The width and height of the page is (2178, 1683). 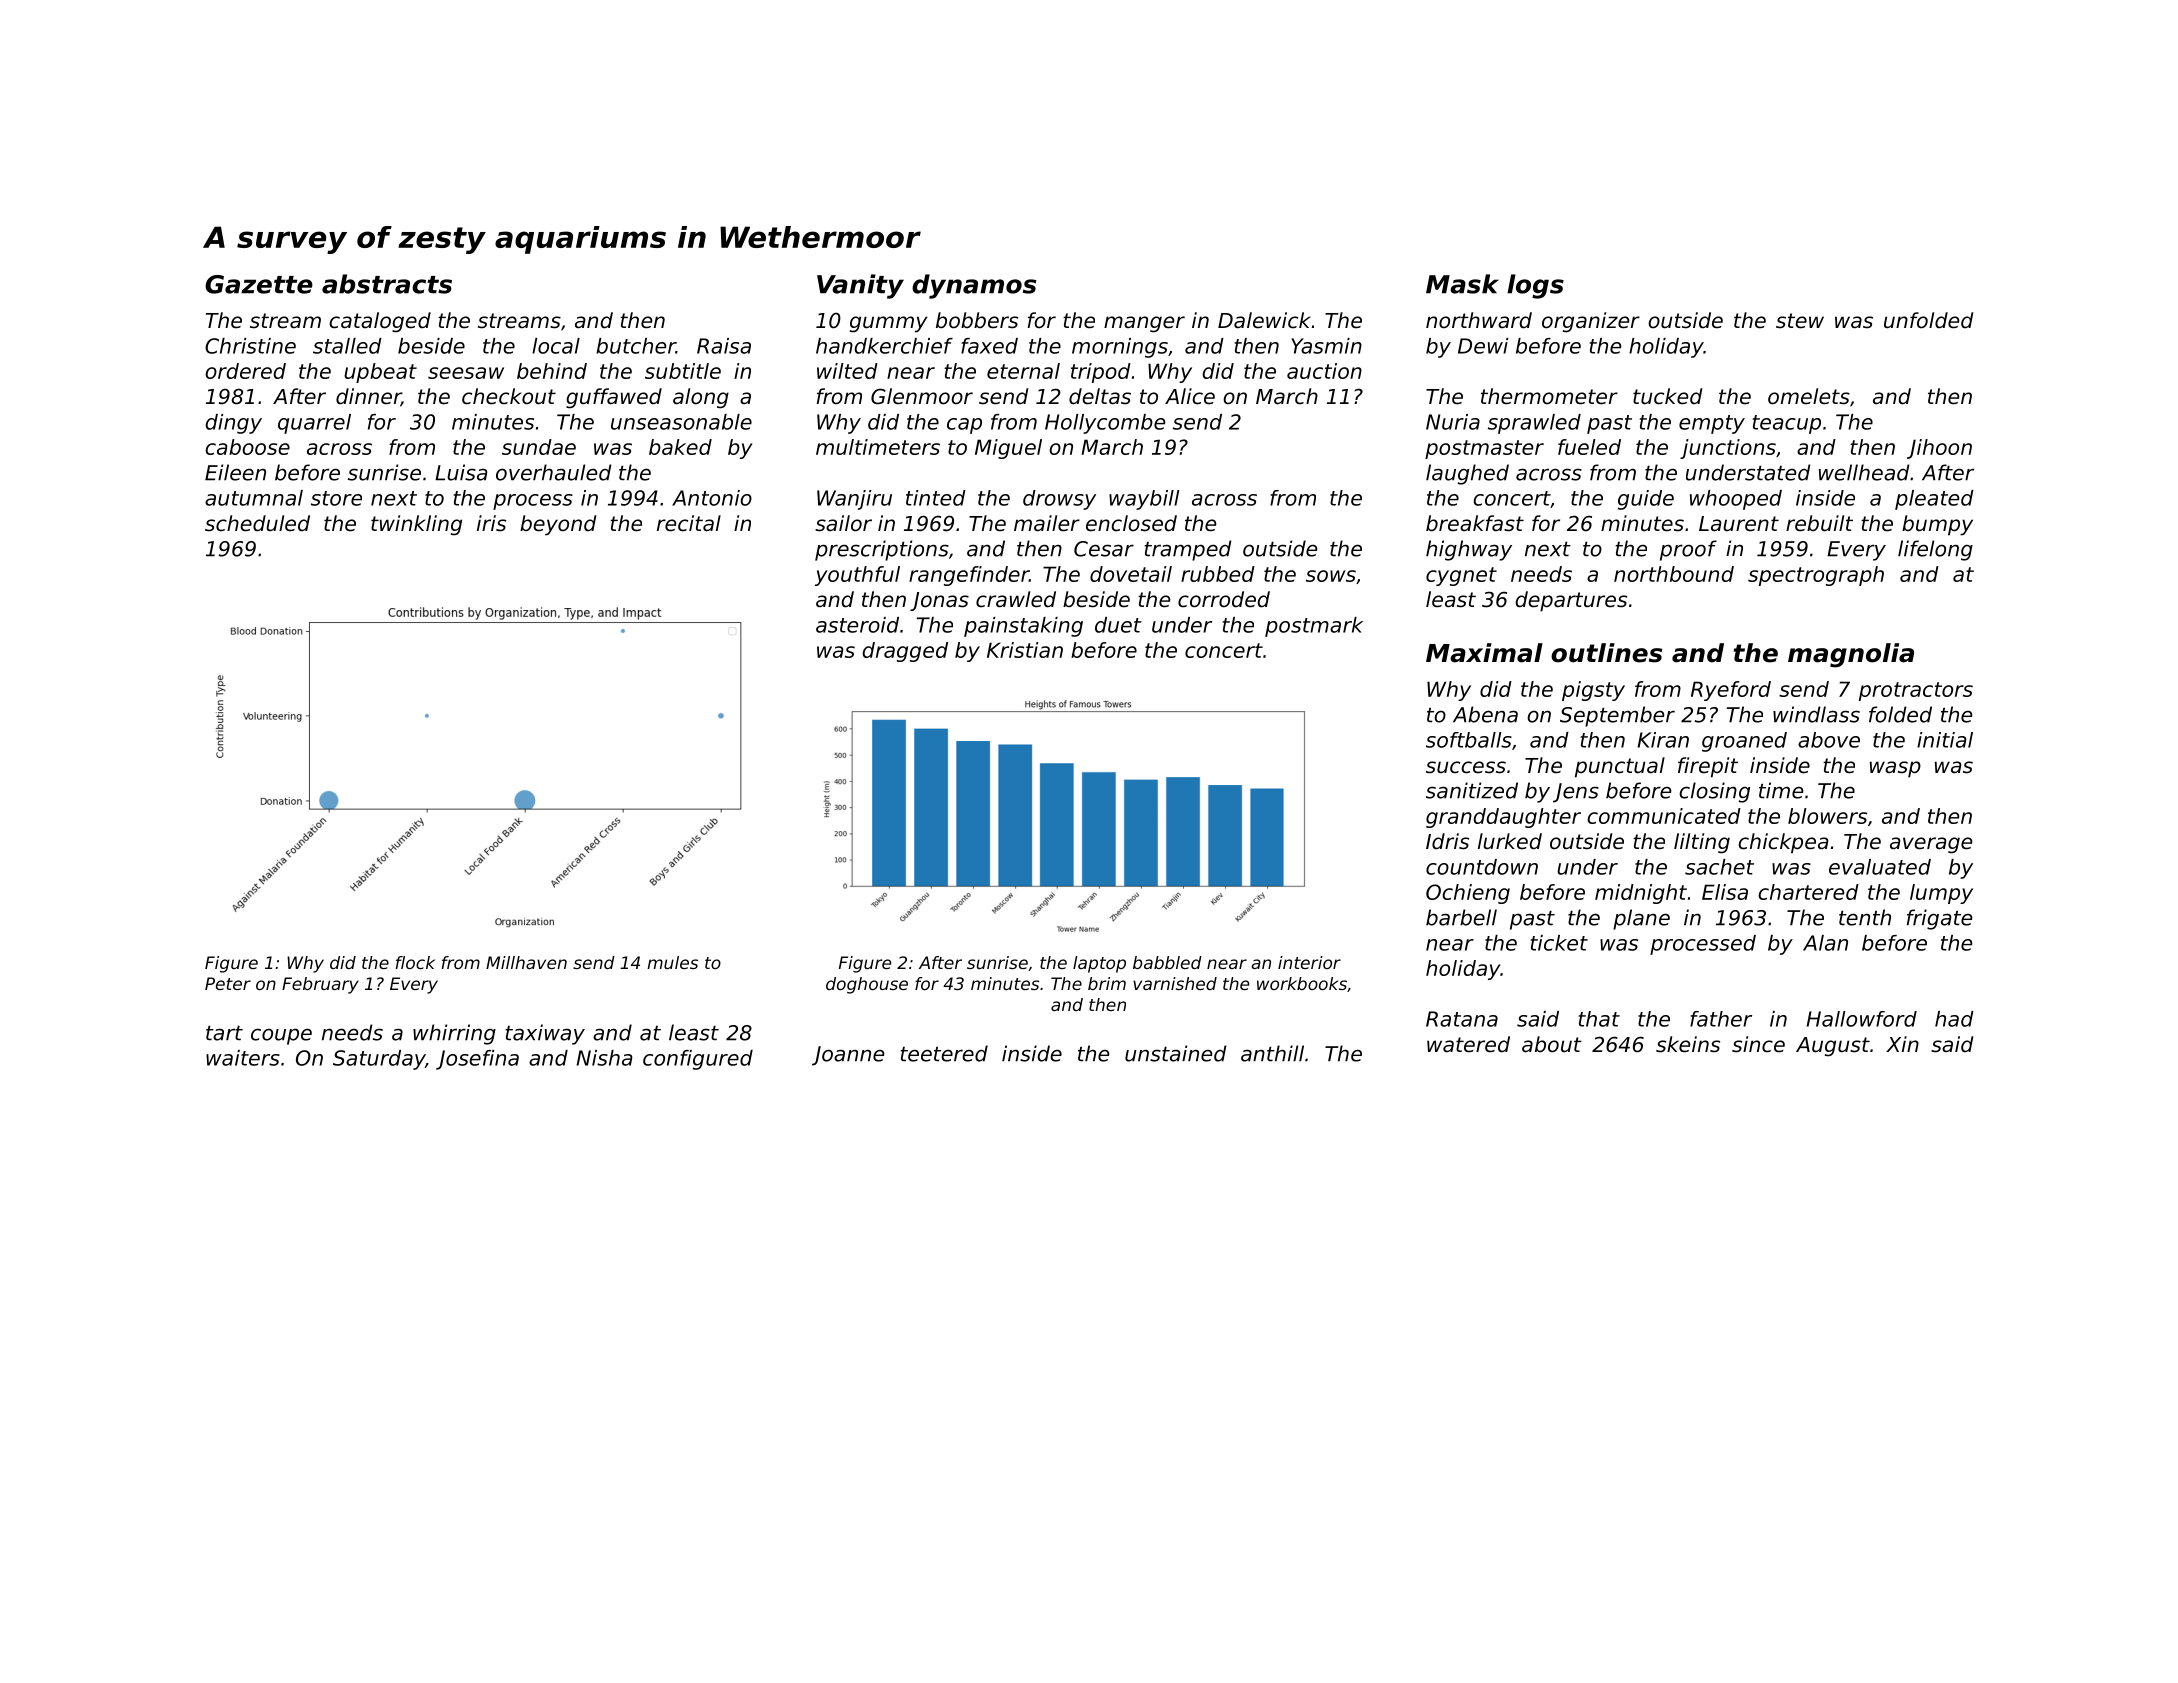 I want to click on Josefina, so click(x=477, y=1060).
